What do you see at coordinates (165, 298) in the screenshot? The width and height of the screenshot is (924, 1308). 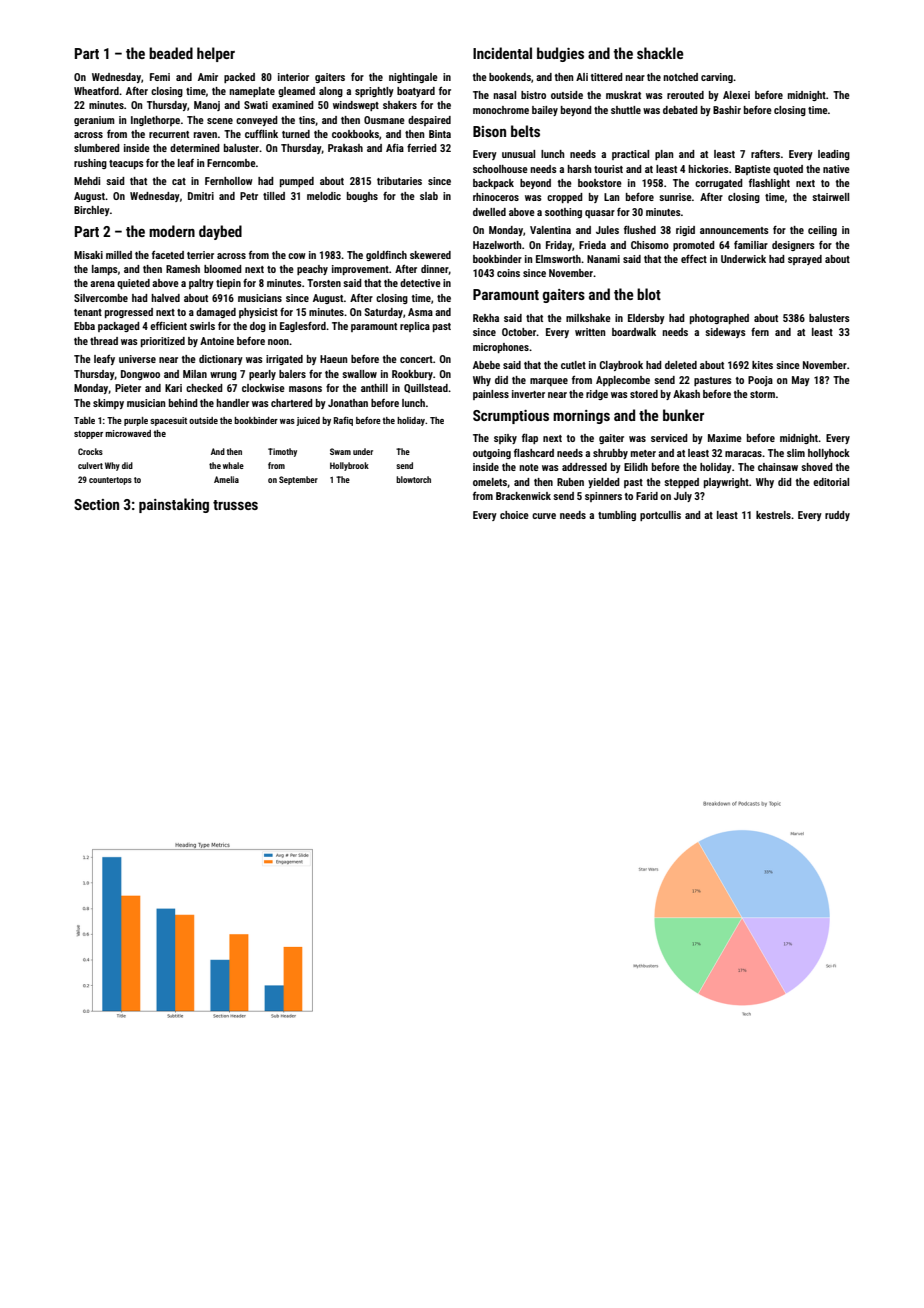 I see `halved` at bounding box center [165, 298].
